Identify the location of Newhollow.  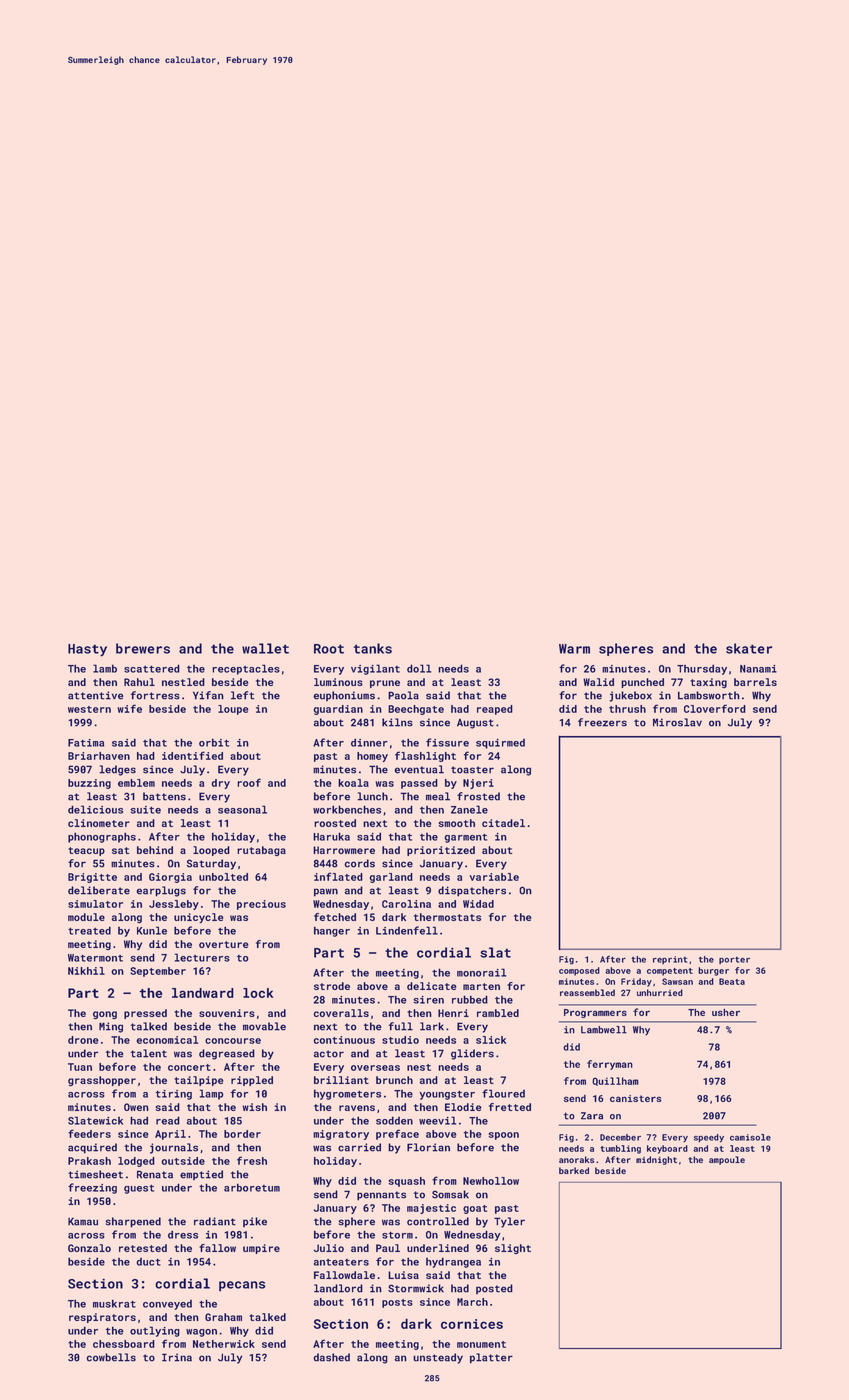
(491, 1181).
